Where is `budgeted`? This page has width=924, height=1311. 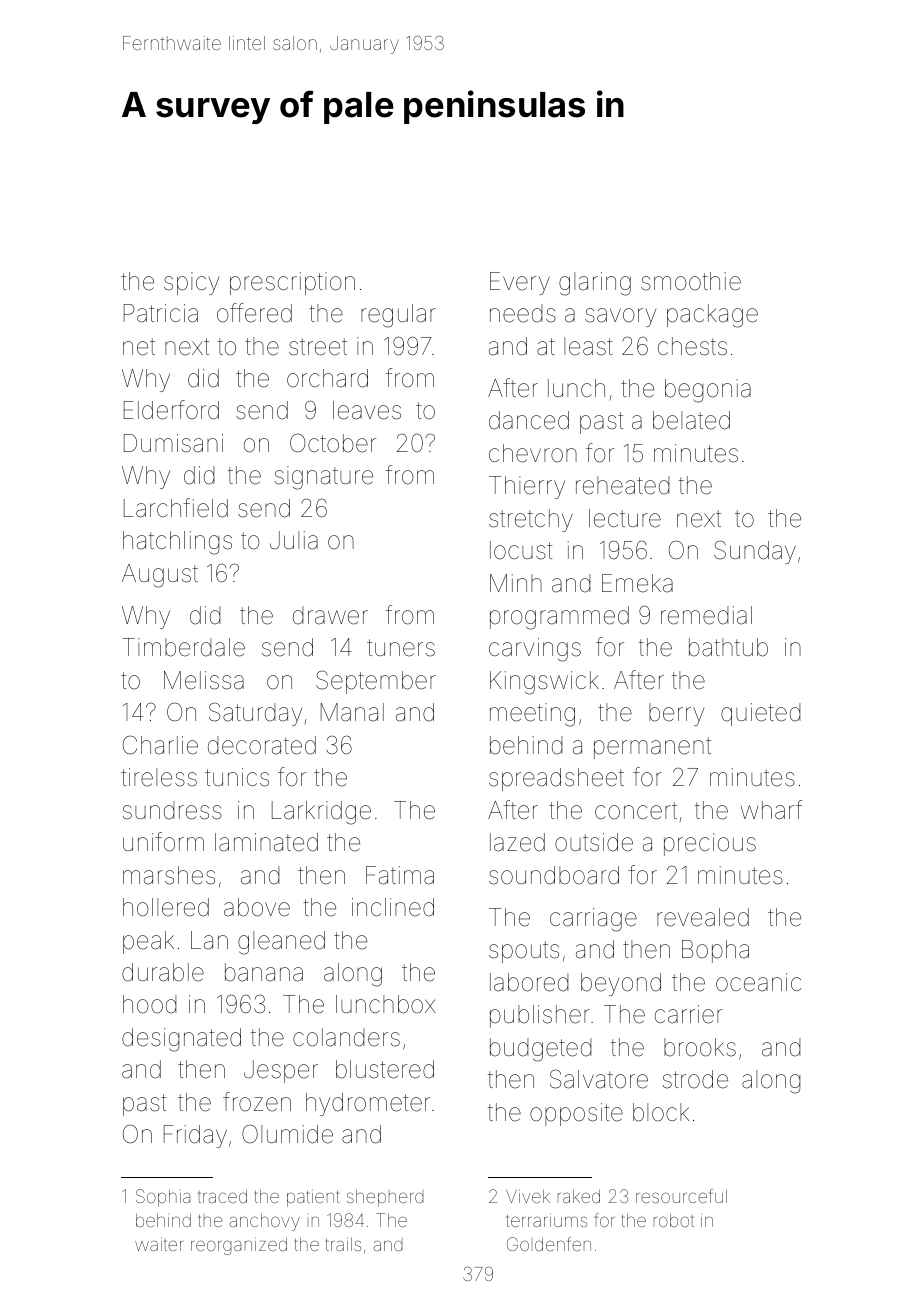 budgeted is located at coordinates (541, 1050).
